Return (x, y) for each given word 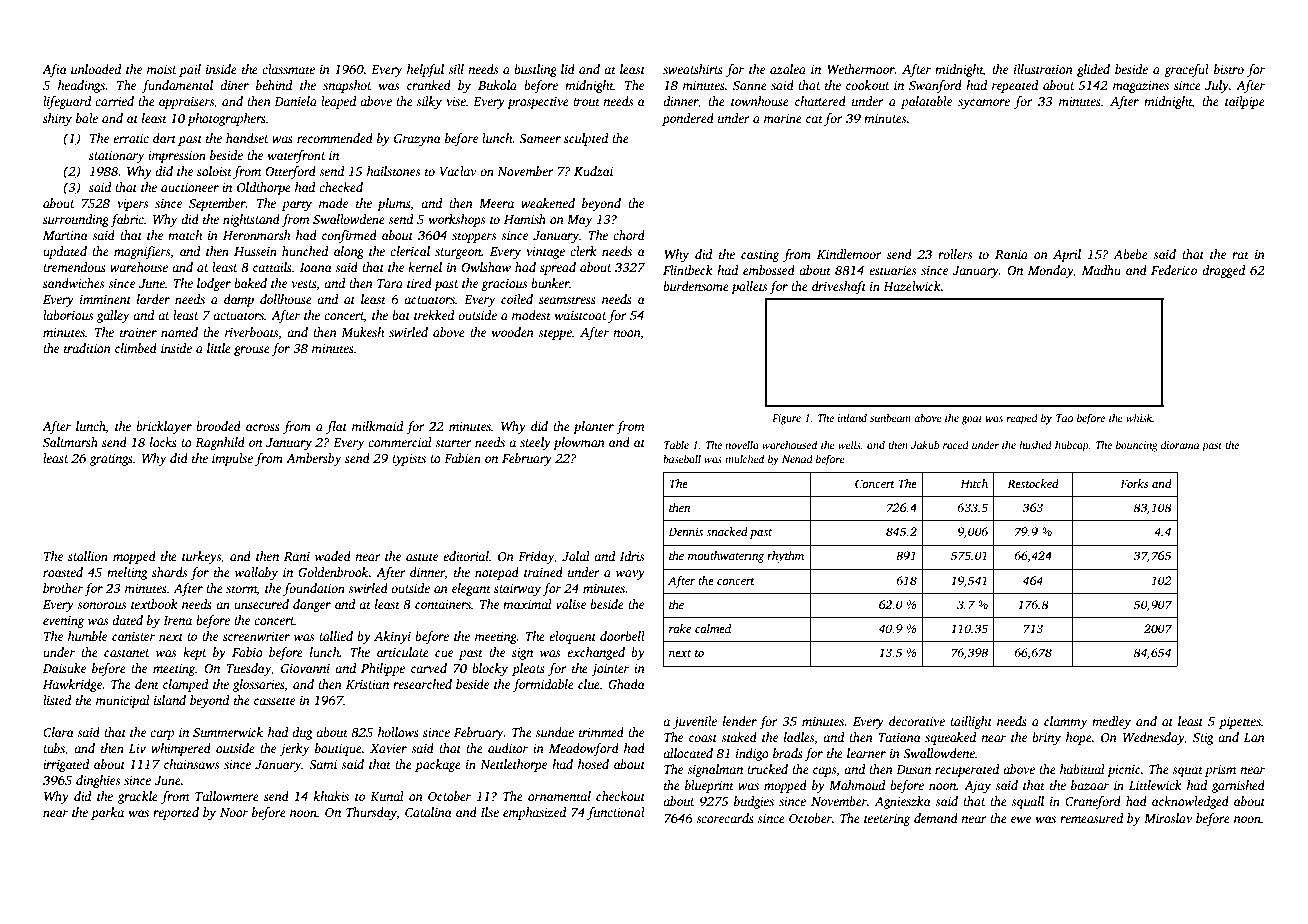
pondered (688, 119)
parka (107, 813)
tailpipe (1245, 102)
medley (1111, 722)
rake (680, 628)
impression (177, 157)
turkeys (201, 557)
